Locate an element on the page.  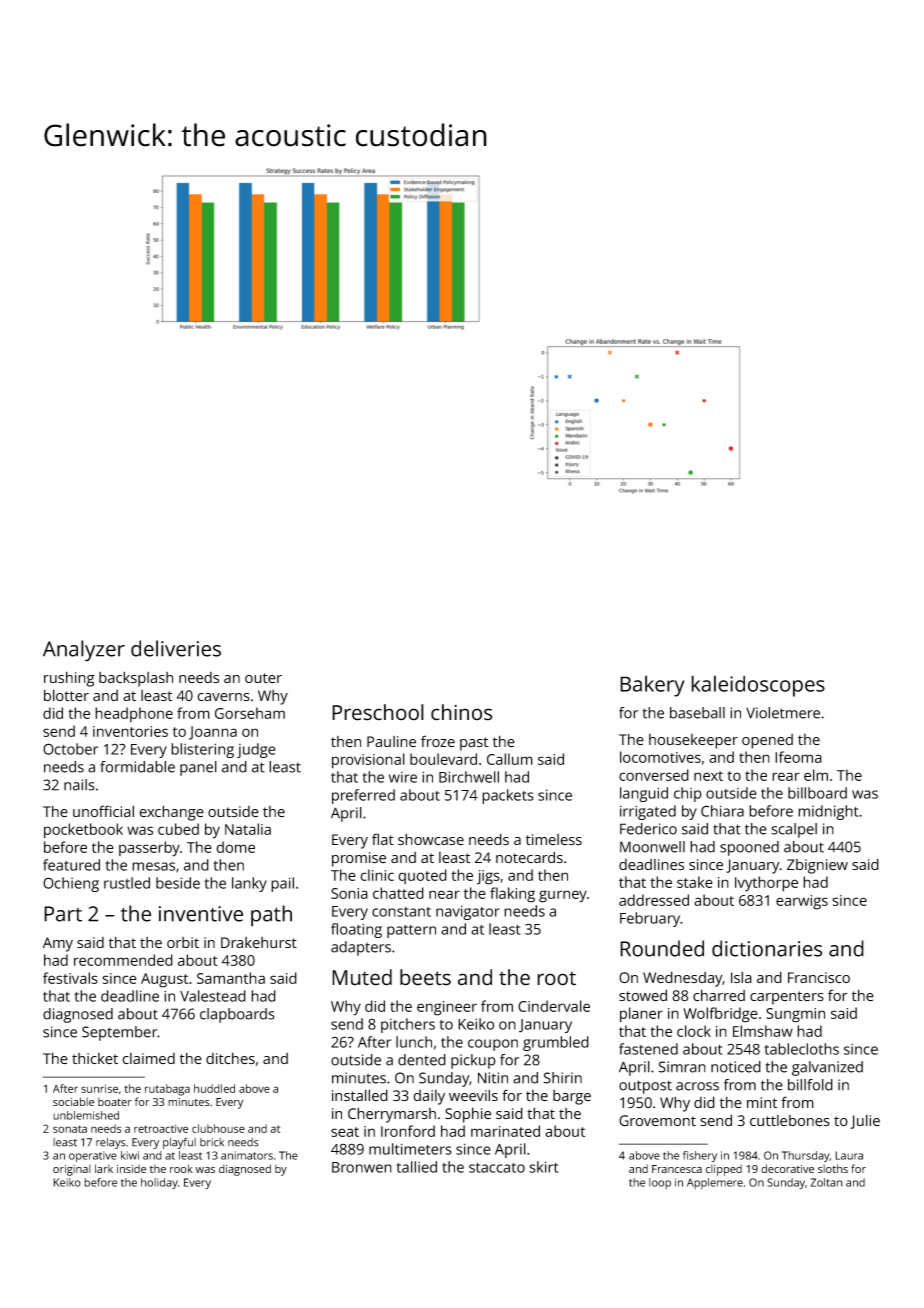
barge is located at coordinates (572, 1097).
